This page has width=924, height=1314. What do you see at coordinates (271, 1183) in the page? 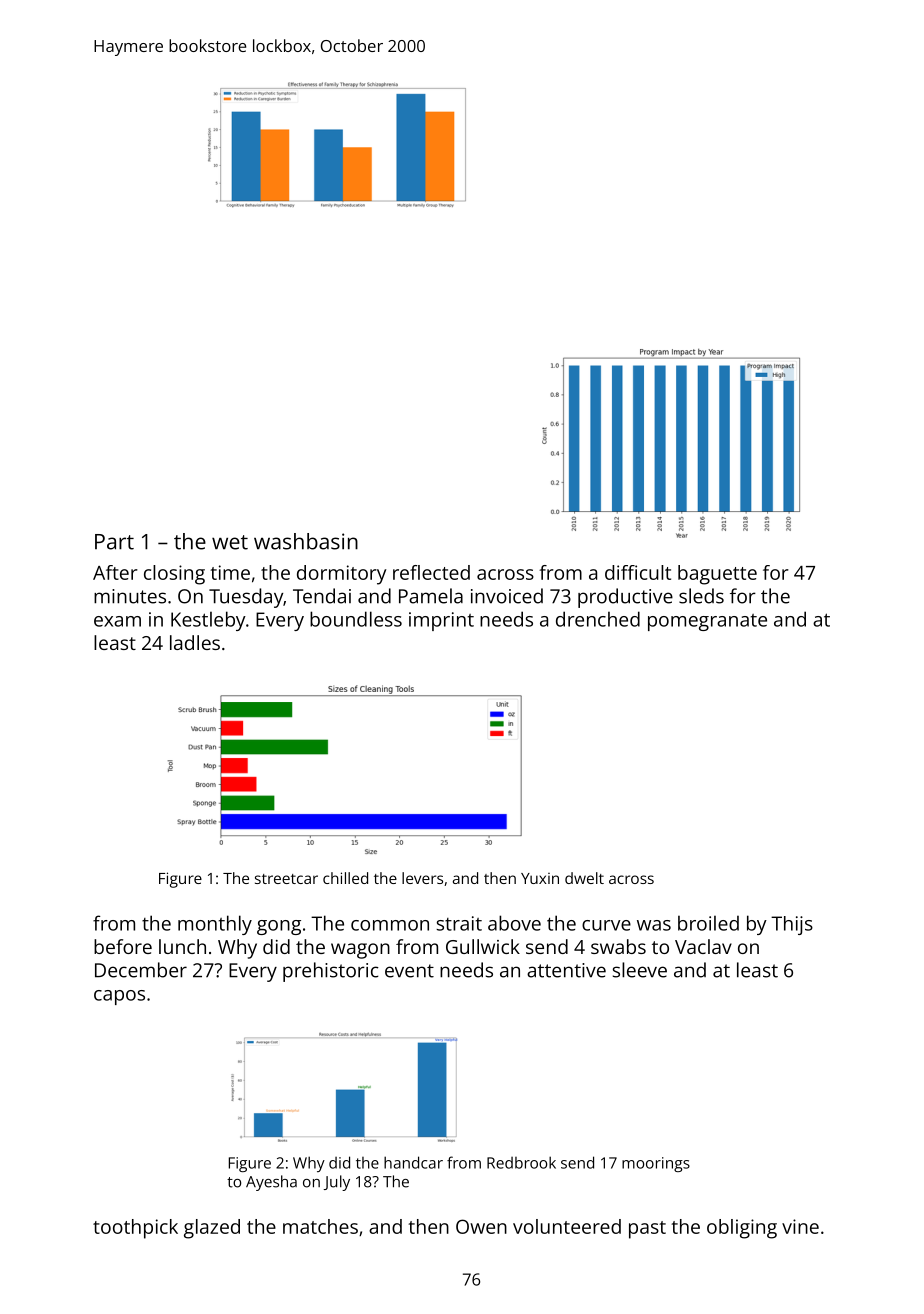
I see `Ayesha` at bounding box center [271, 1183].
